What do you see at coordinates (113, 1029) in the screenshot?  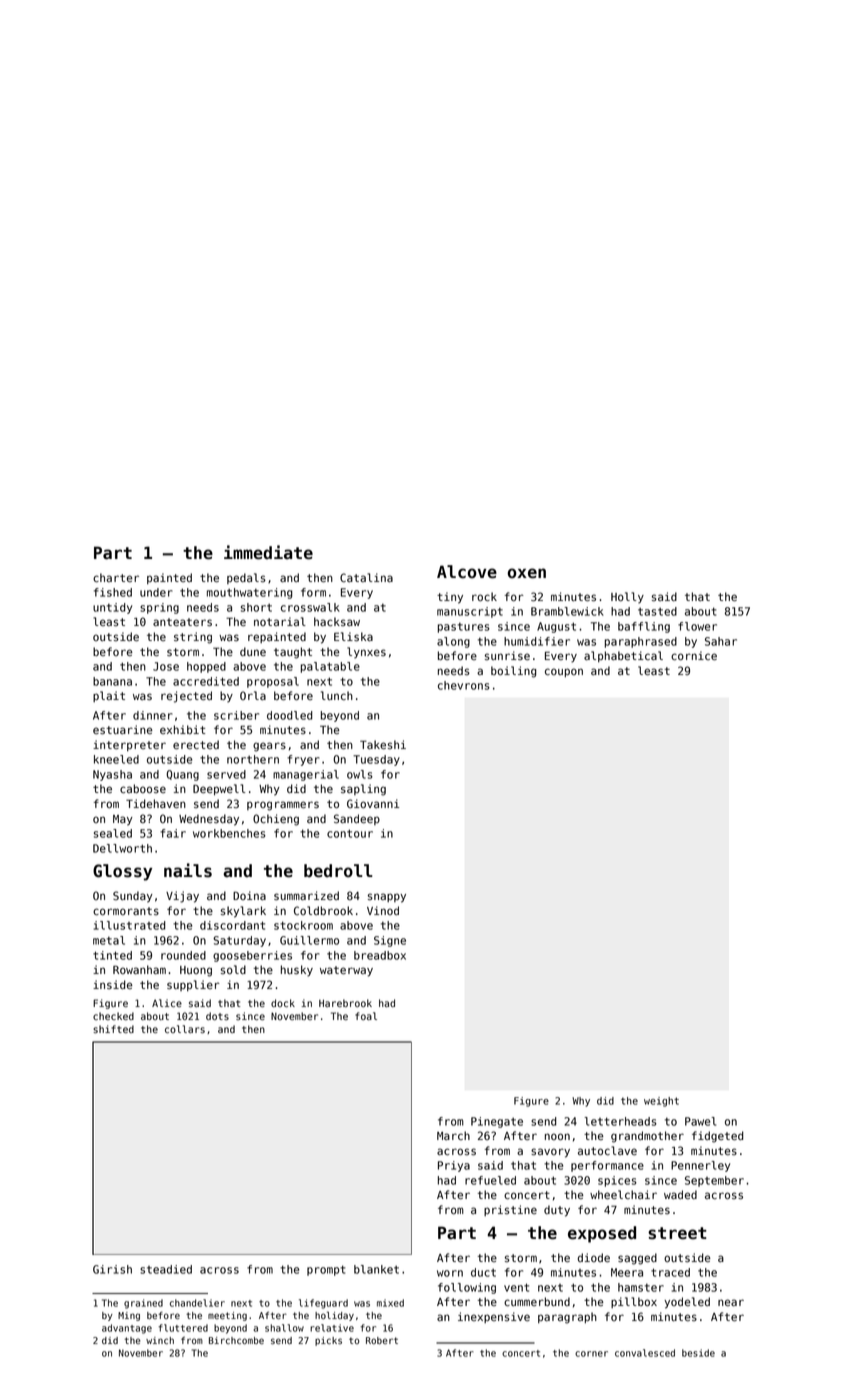 I see `shifted` at bounding box center [113, 1029].
